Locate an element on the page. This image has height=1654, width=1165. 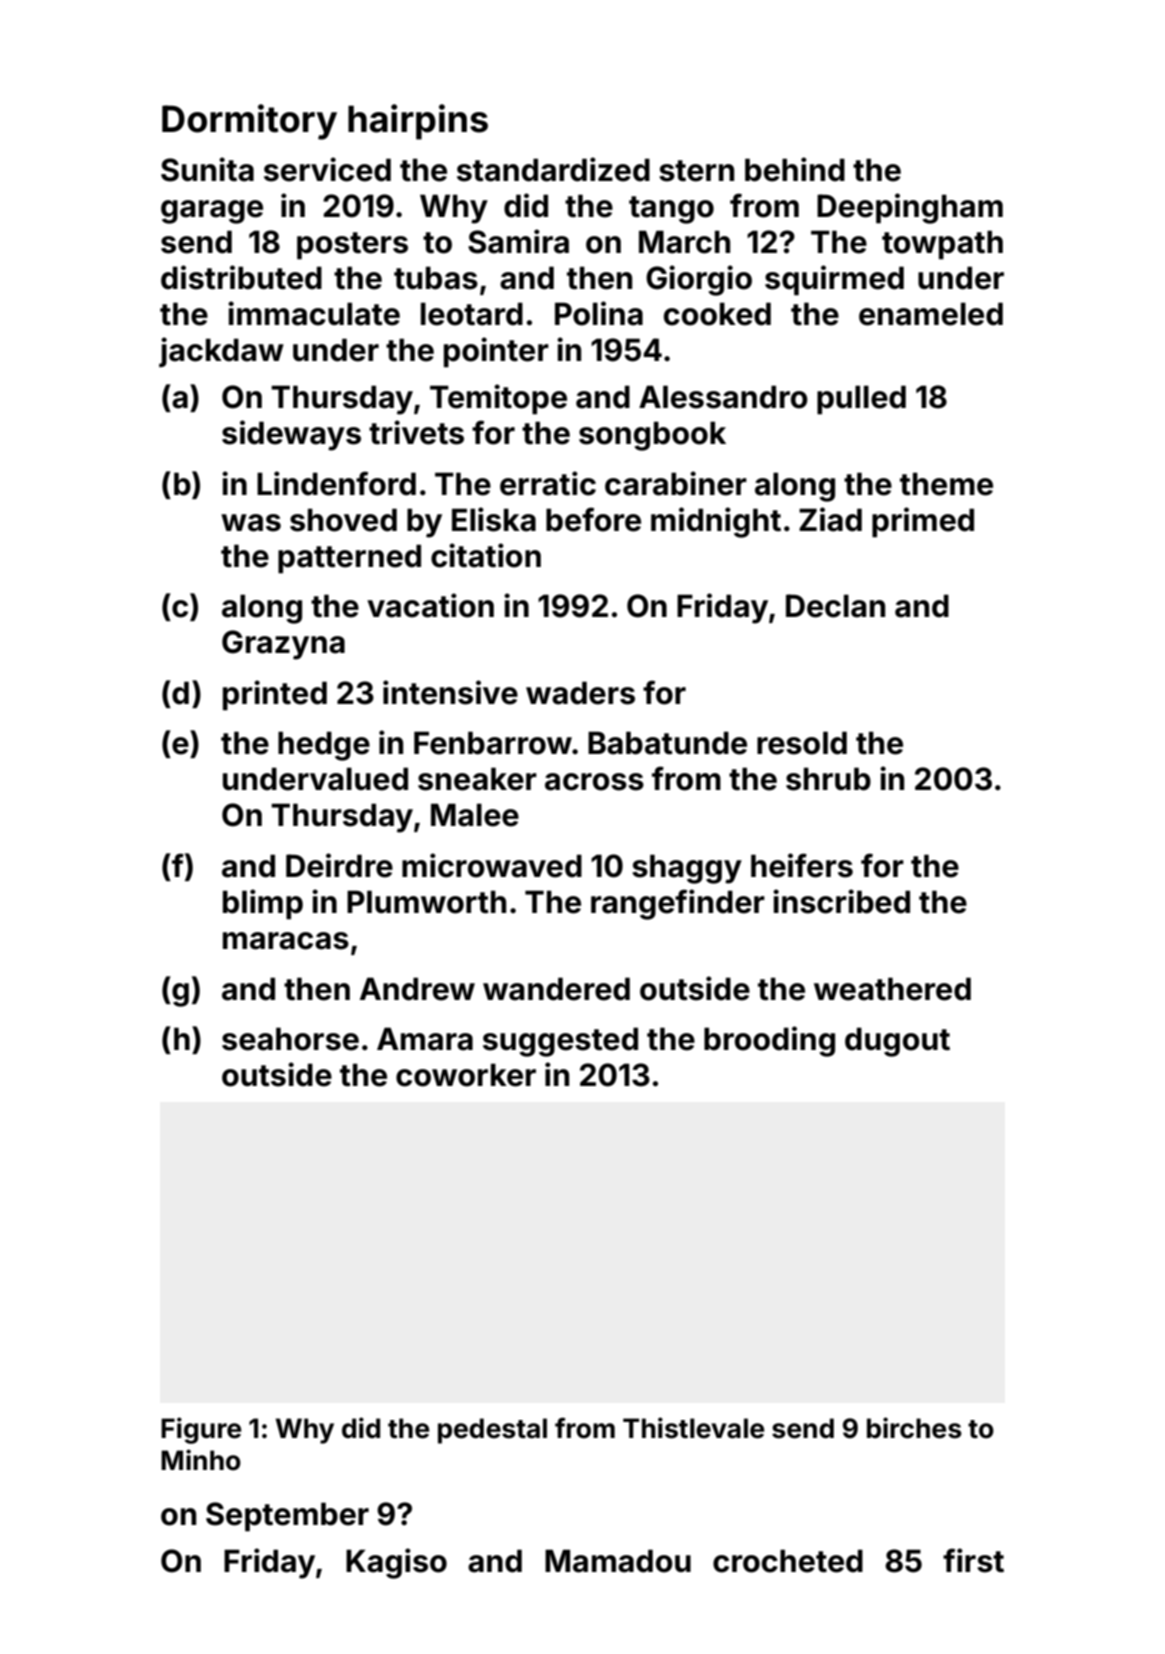
Kagiso is located at coordinates (396, 1563).
